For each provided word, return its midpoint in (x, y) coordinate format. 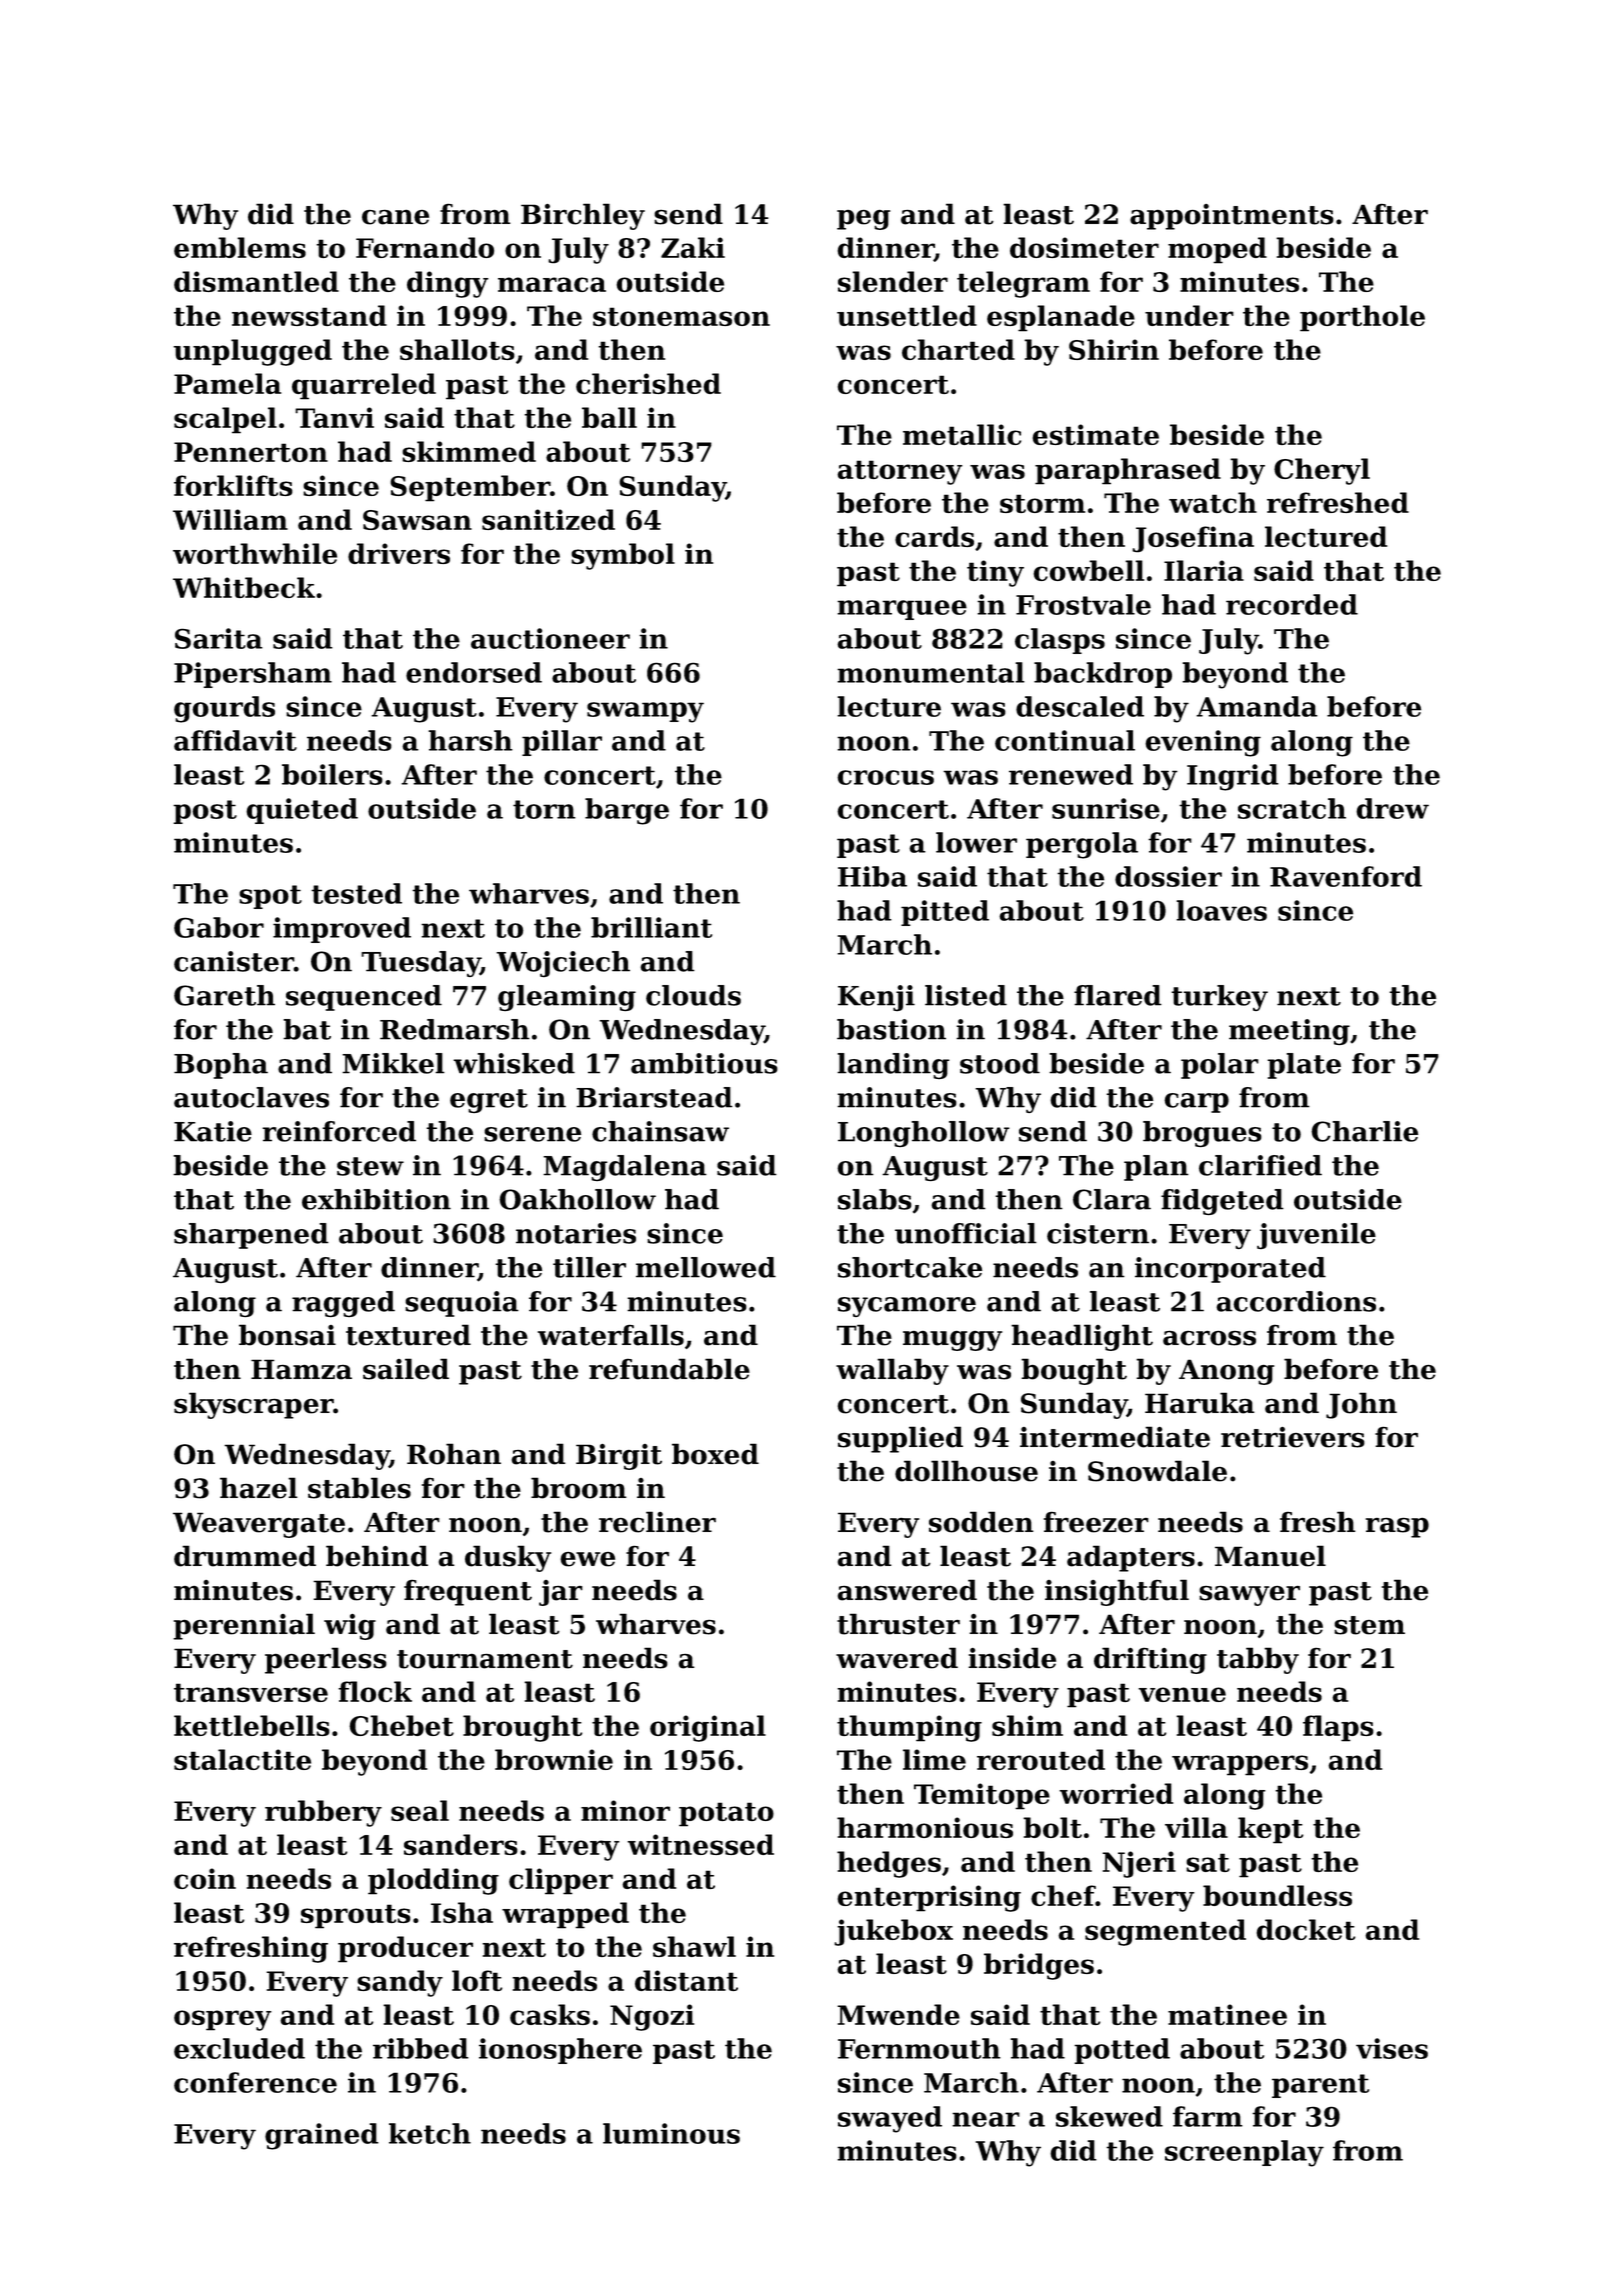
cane (395, 217)
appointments (1232, 217)
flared (1118, 995)
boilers (332, 774)
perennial (244, 1626)
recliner (657, 1522)
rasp (1397, 1527)
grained (322, 2136)
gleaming (567, 998)
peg (863, 220)
